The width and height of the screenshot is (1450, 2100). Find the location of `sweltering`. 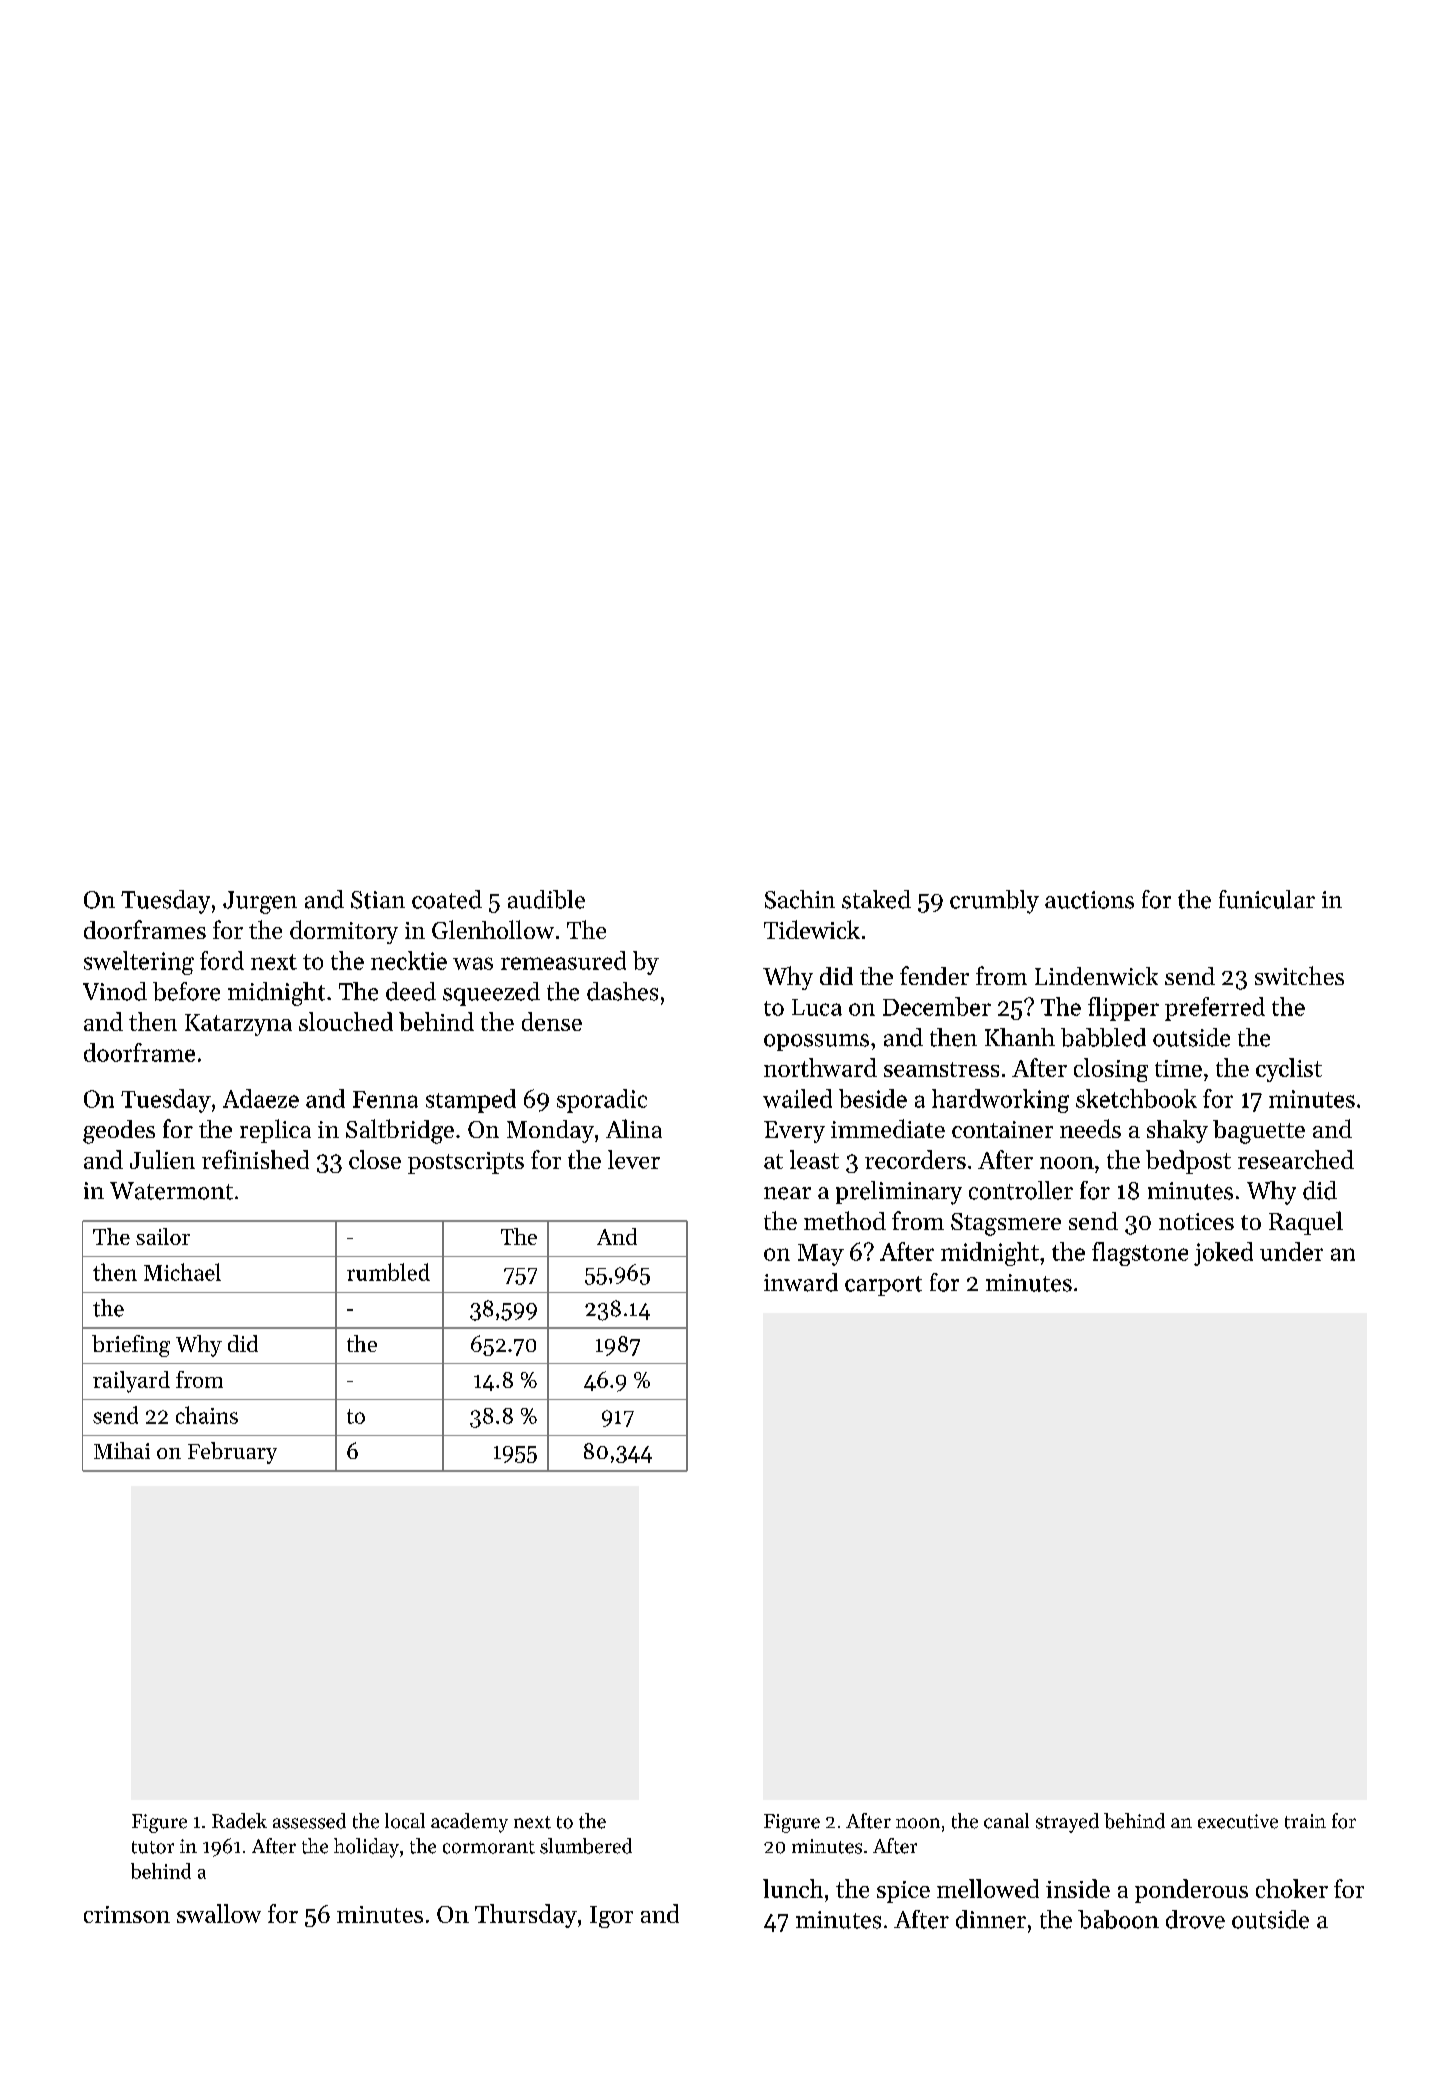

sweltering is located at coordinates (139, 963).
